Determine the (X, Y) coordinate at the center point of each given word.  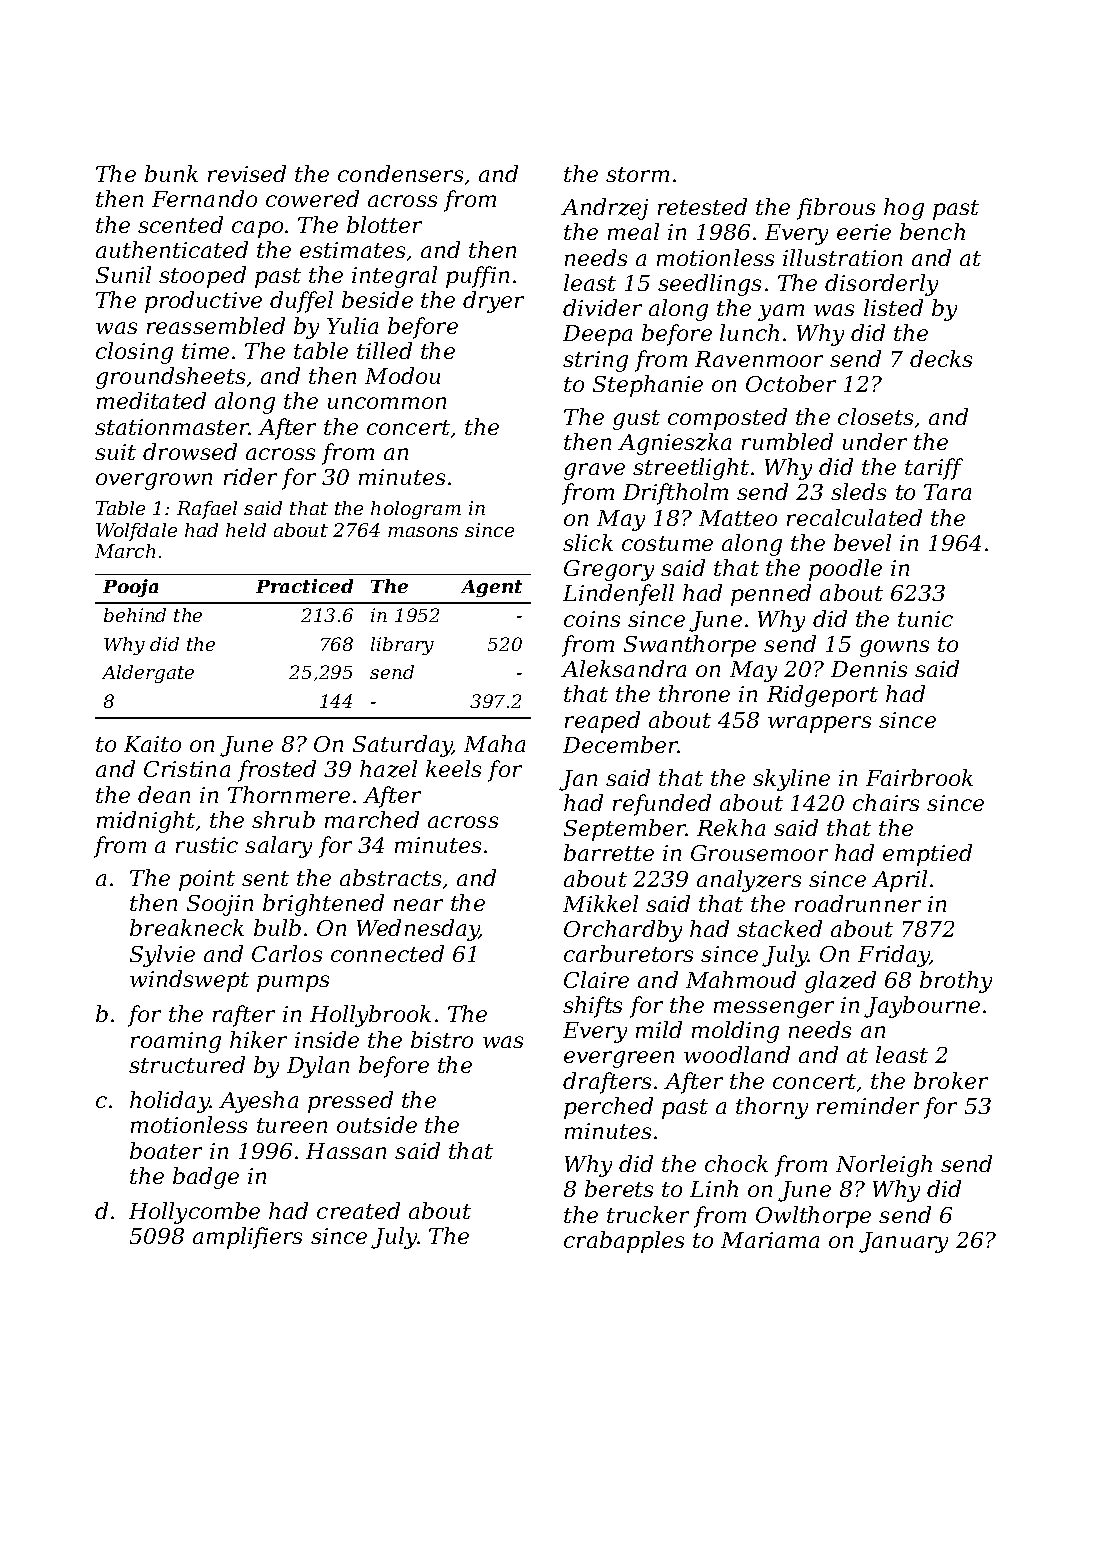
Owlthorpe (813, 1217)
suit (115, 452)
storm (637, 174)
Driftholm (675, 494)
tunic (925, 619)
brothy (956, 982)
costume (667, 543)
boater (166, 1150)
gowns (894, 648)
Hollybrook (370, 1016)
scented (180, 224)
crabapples (624, 1242)
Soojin (220, 905)
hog (904, 209)
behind (135, 615)
